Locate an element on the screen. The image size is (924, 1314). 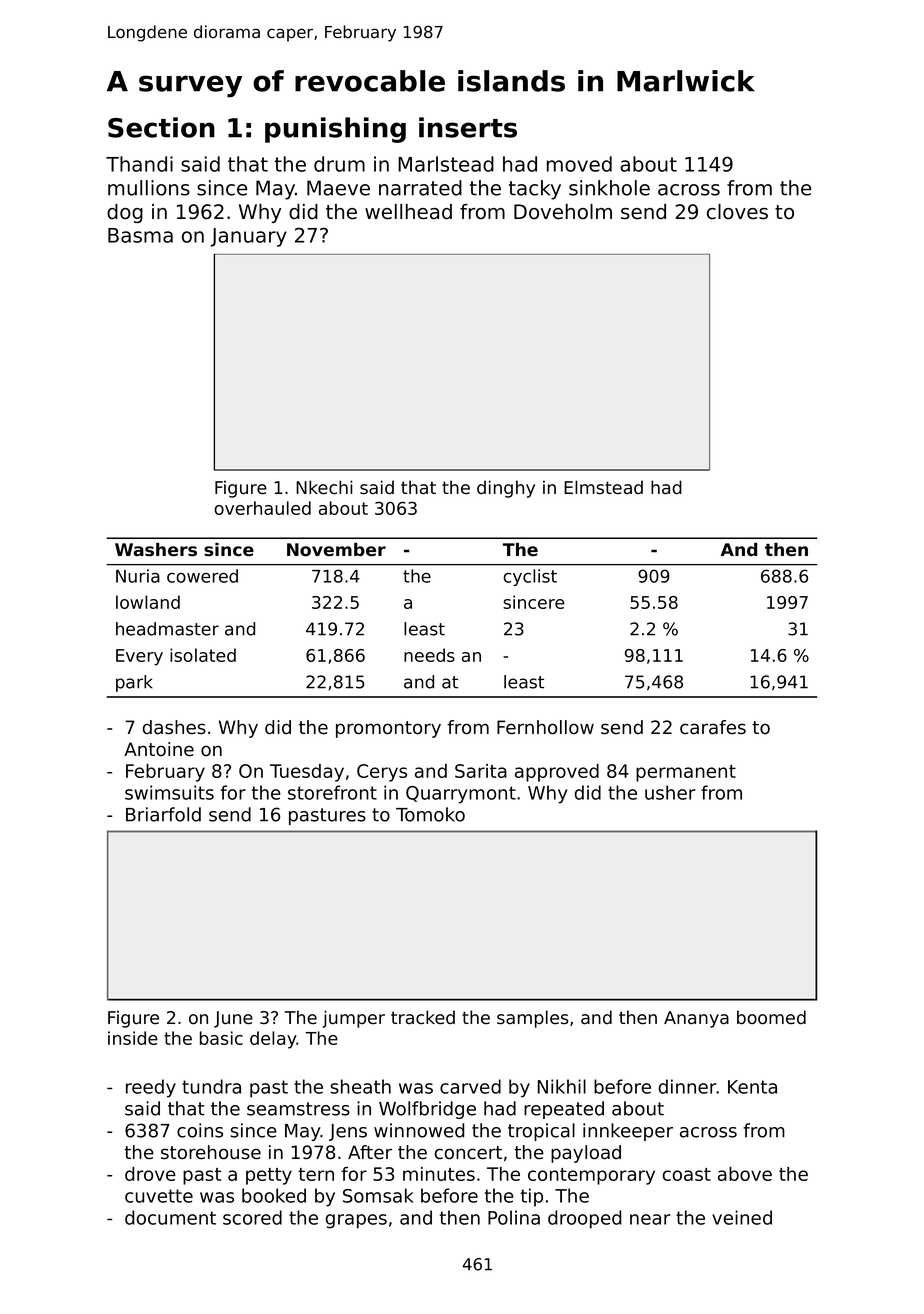
Nkechi is located at coordinates (324, 487).
